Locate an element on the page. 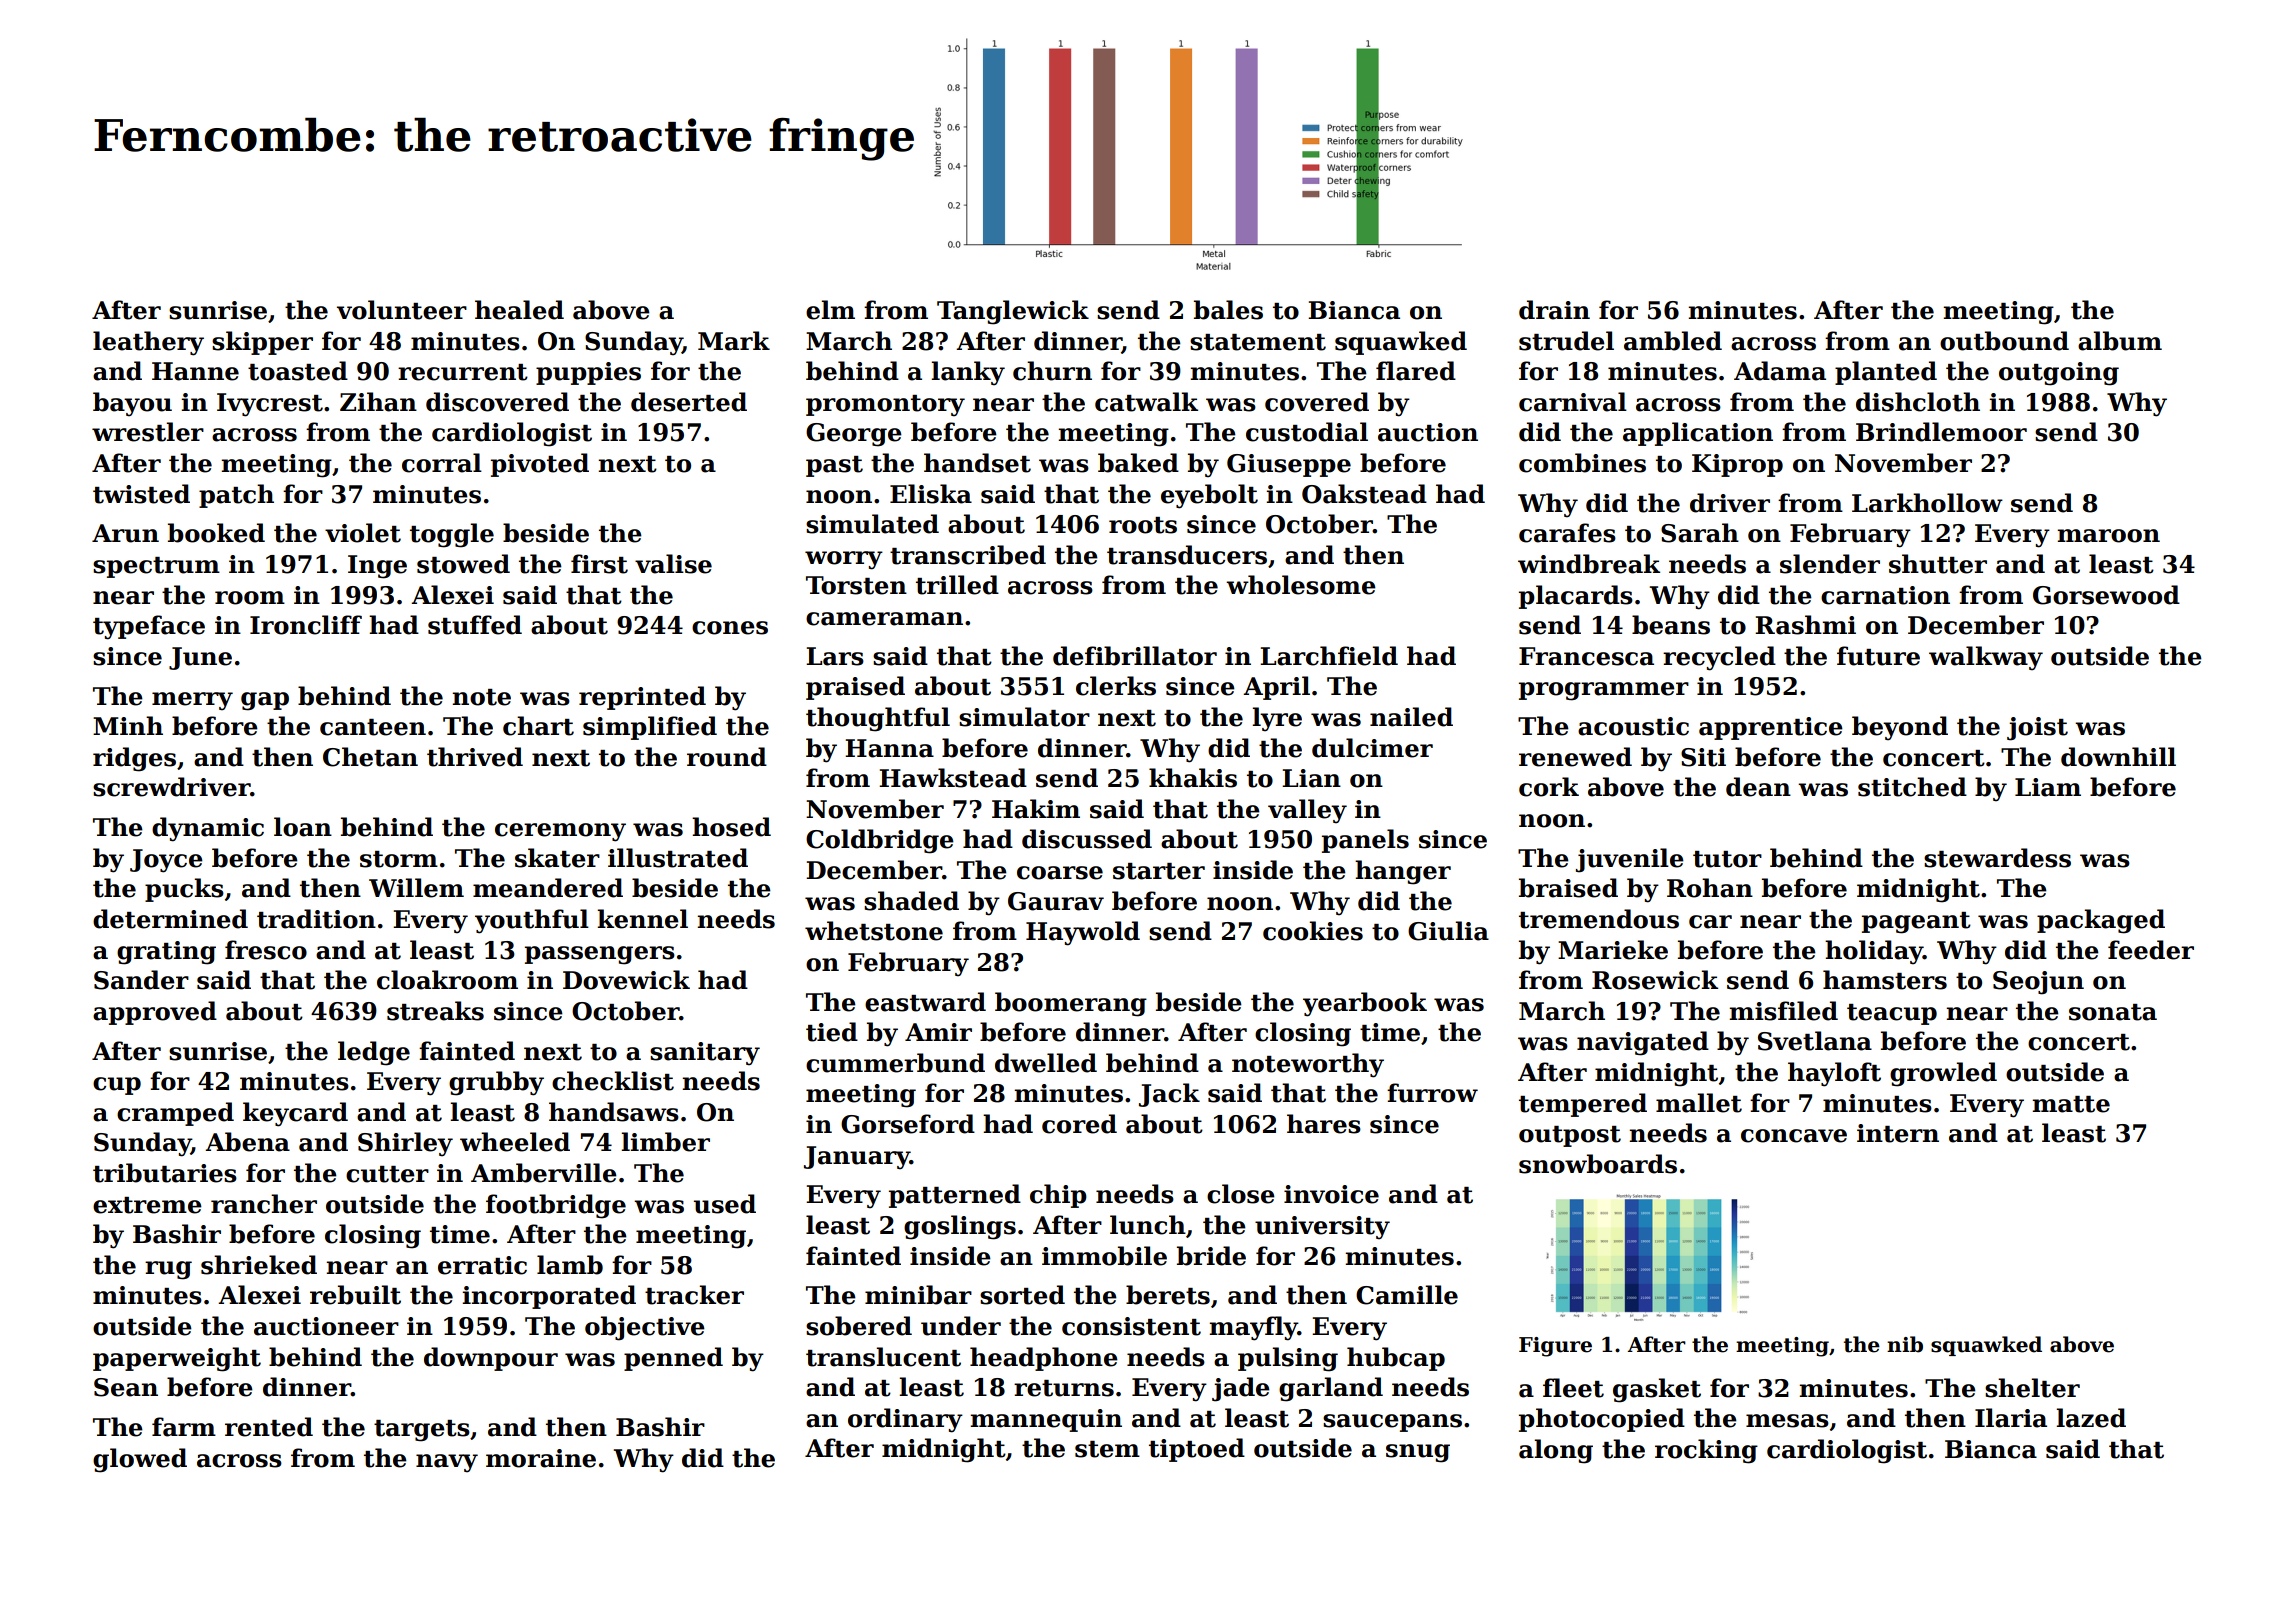 This page has width=2296, height=1623. mallet is located at coordinates (1699, 1103).
